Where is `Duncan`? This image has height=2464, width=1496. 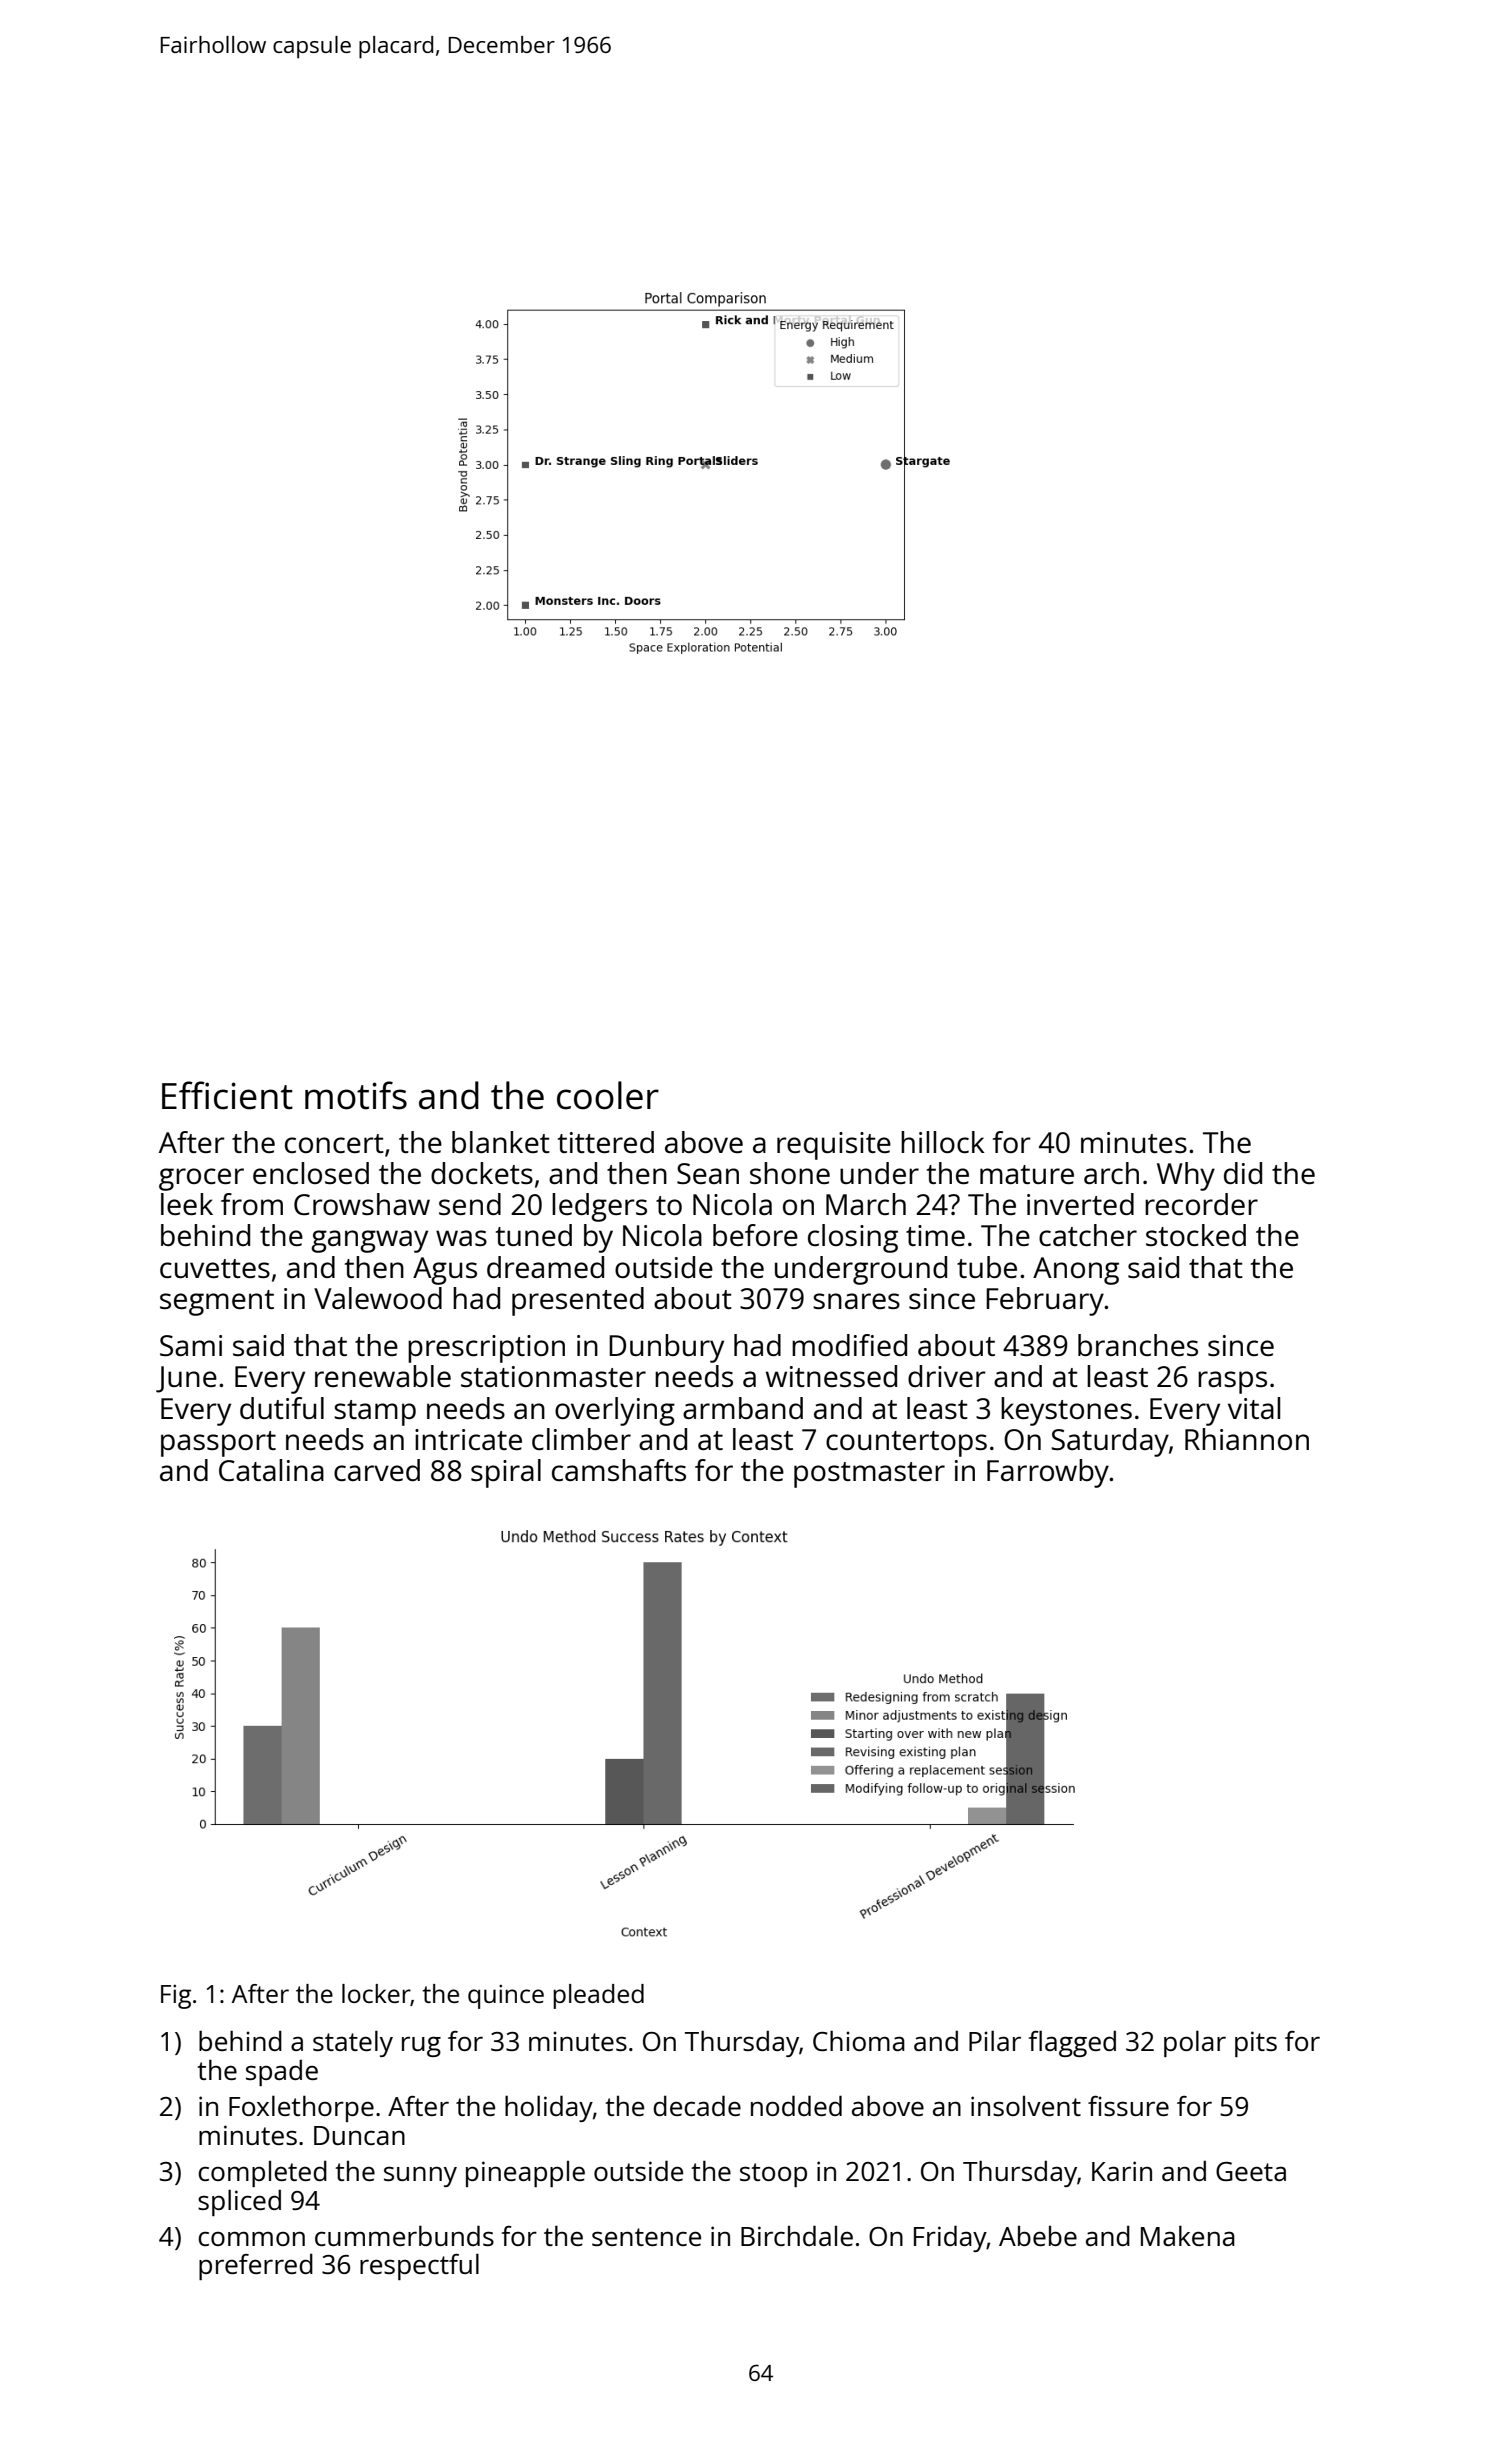 Duncan is located at coordinates (359, 2135).
